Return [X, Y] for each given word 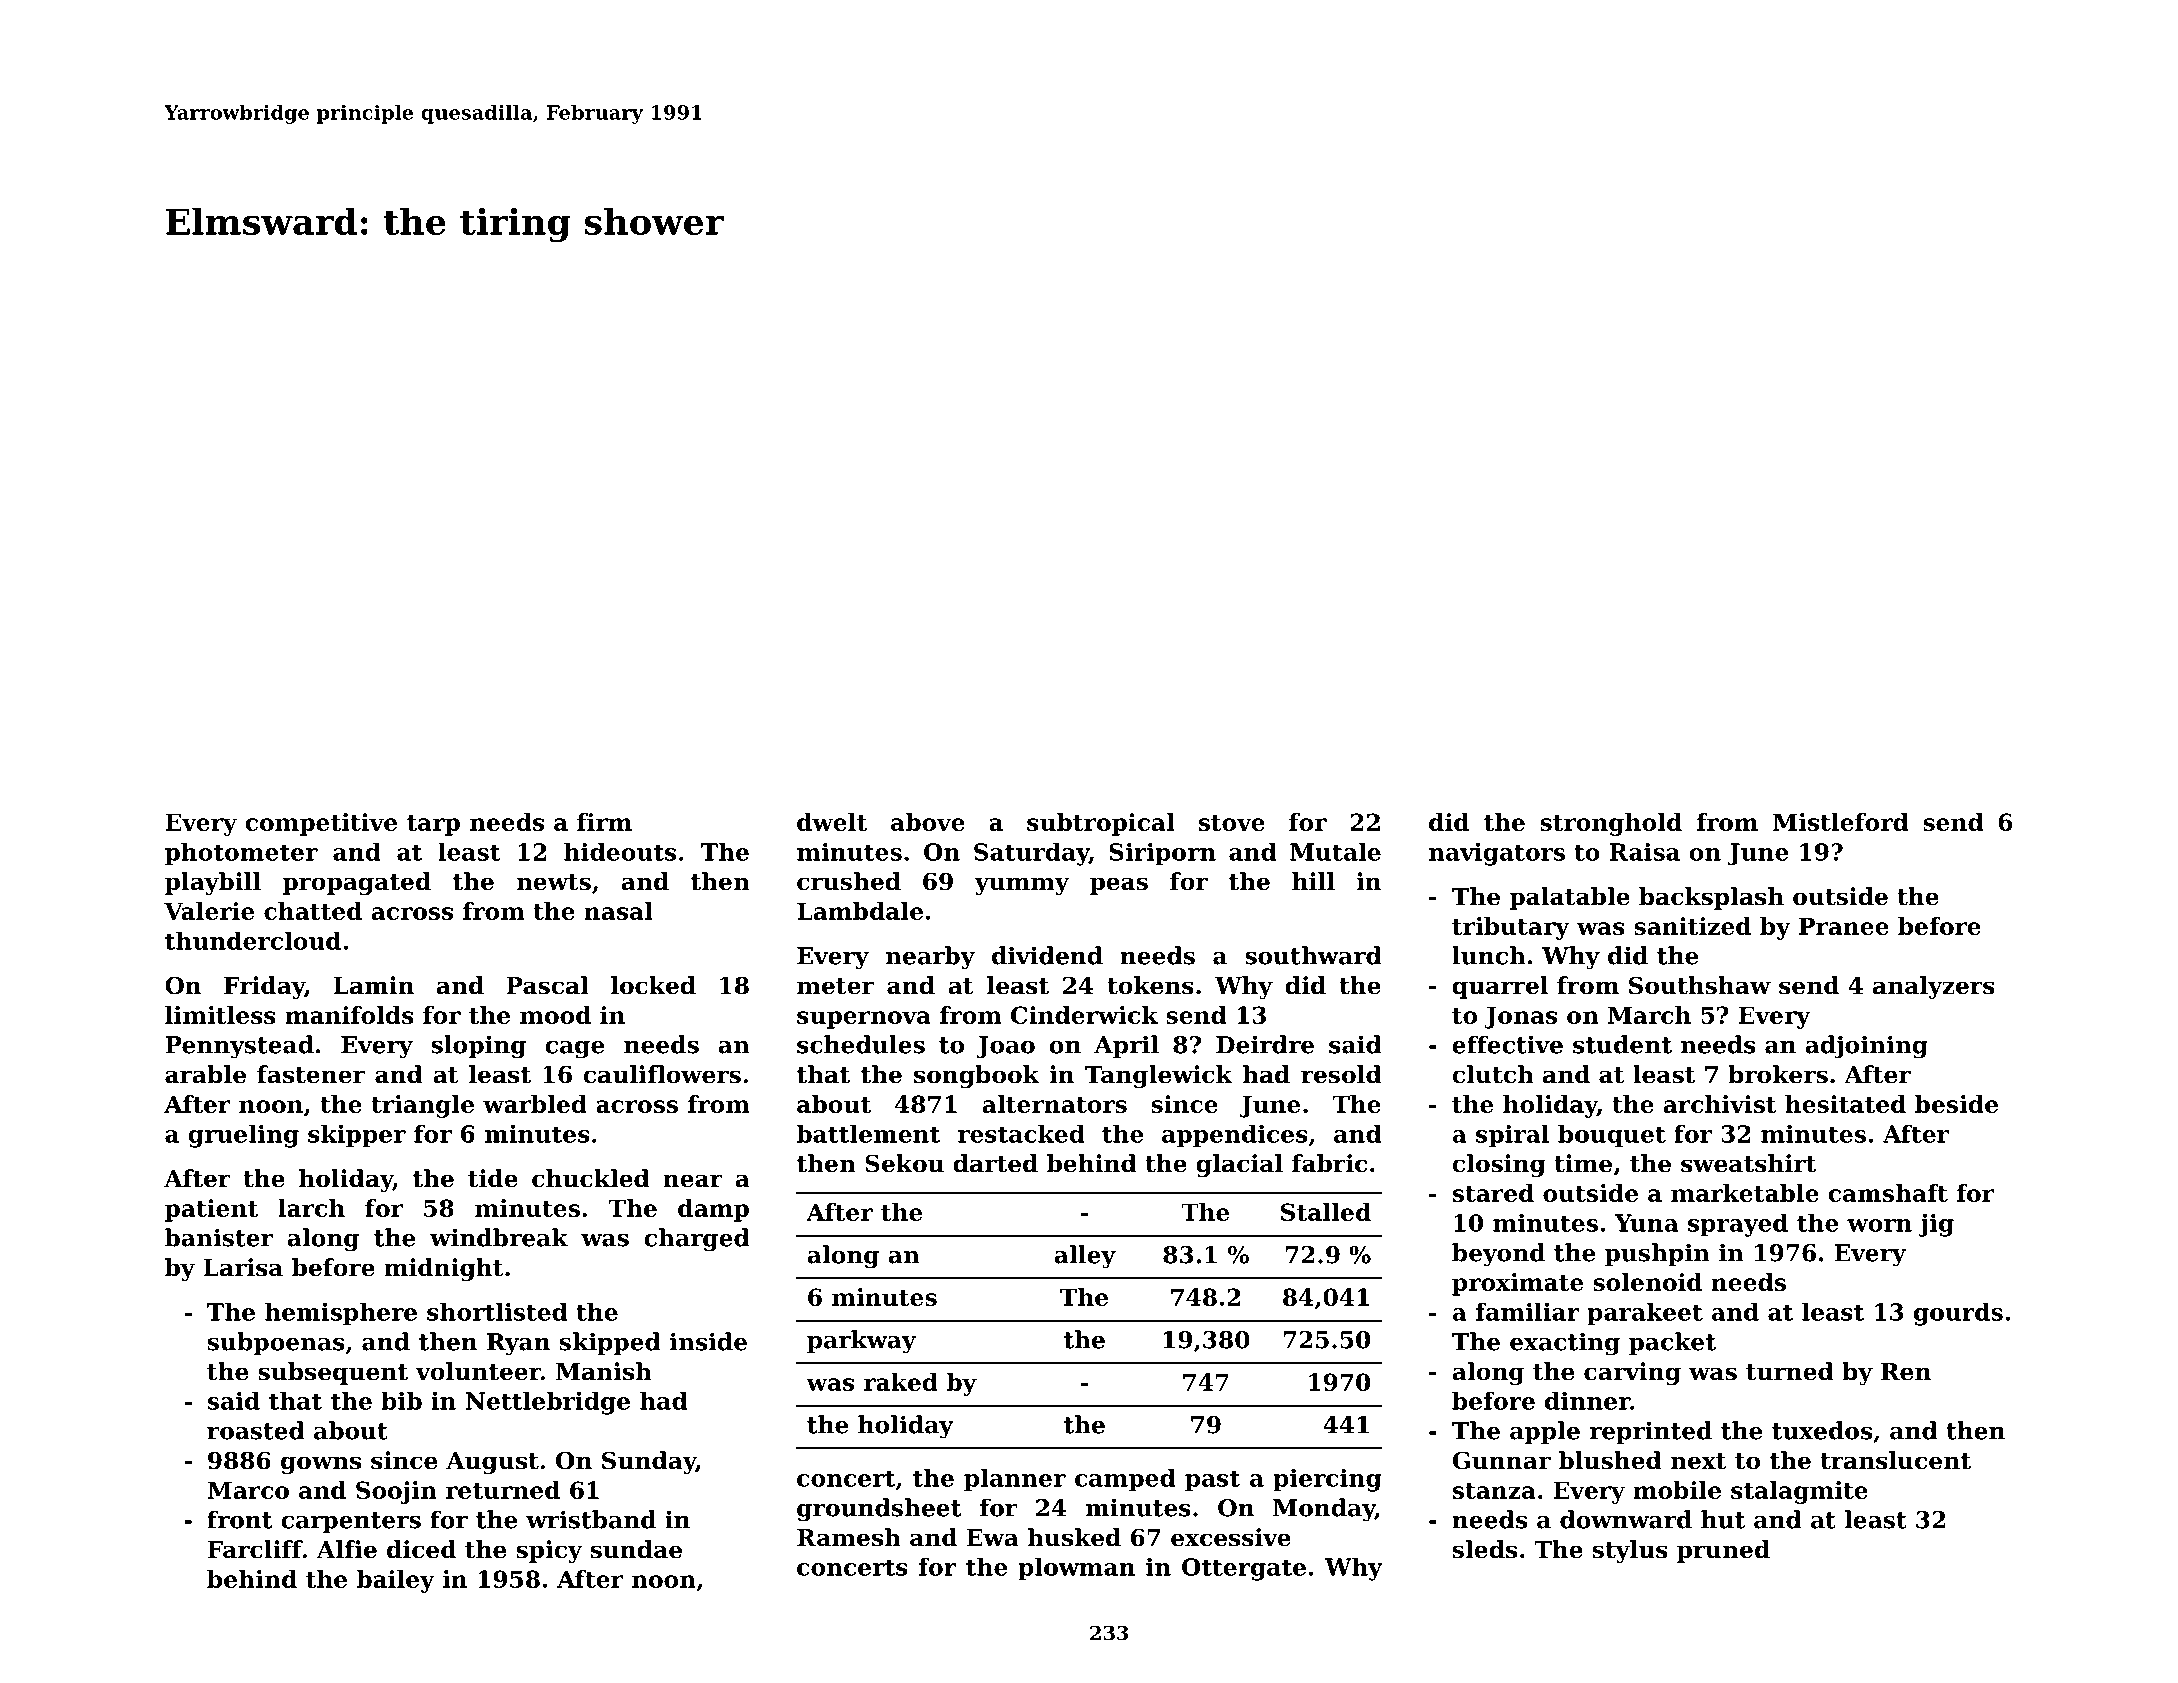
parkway [861, 1342]
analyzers [1934, 987]
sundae [636, 1549]
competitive [321, 824]
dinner [1587, 1401]
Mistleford [1840, 822]
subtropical [1100, 824]
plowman [1076, 1569]
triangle [422, 1106]
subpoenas [276, 1343]
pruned [1723, 1551]
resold [1341, 1074]
